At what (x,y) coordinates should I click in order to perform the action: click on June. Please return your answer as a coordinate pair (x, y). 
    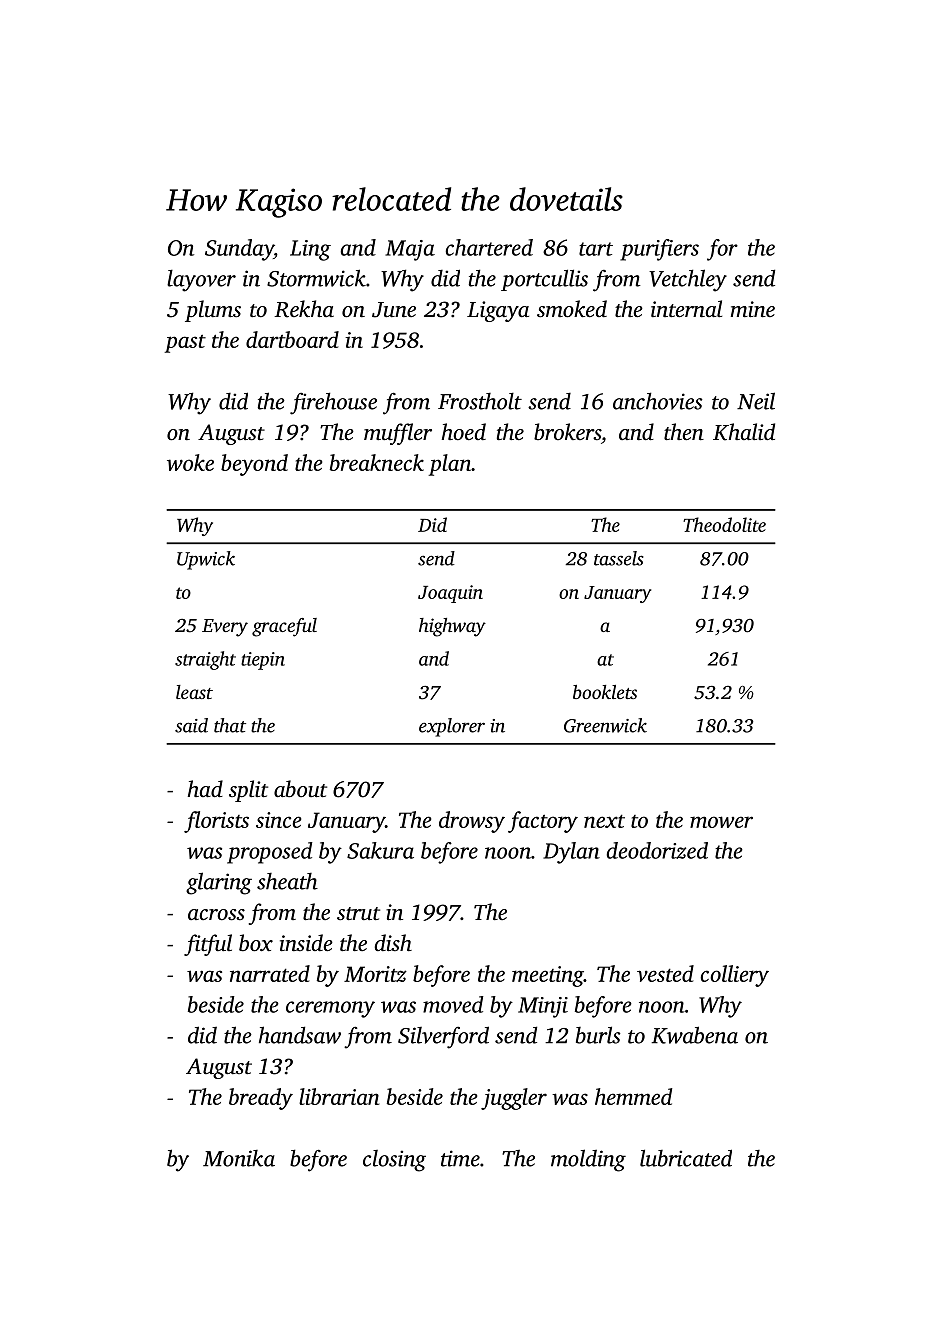
    Looking at the image, I should click on (394, 310).
